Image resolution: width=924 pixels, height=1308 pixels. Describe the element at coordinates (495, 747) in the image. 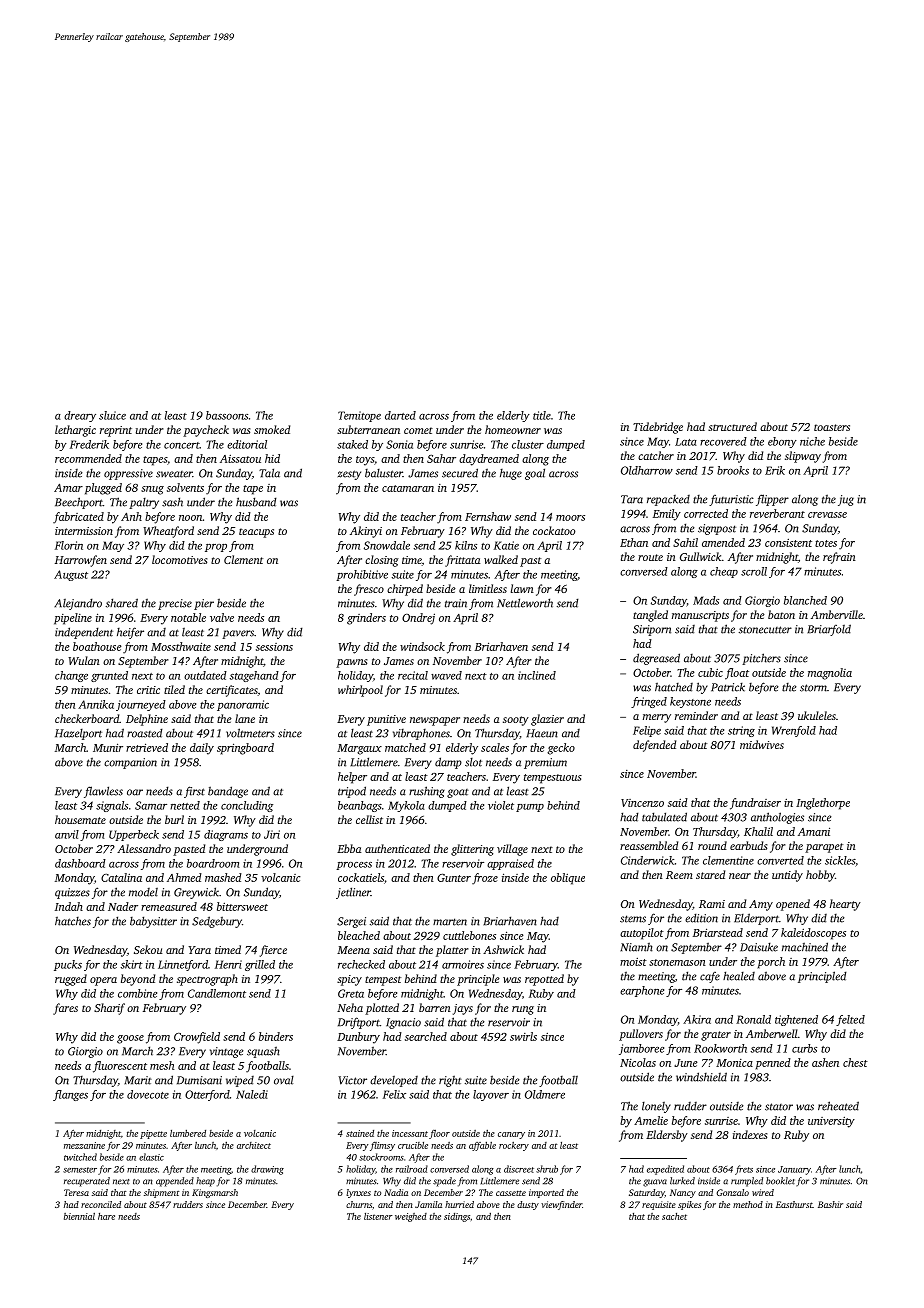

I see `scales` at that location.
